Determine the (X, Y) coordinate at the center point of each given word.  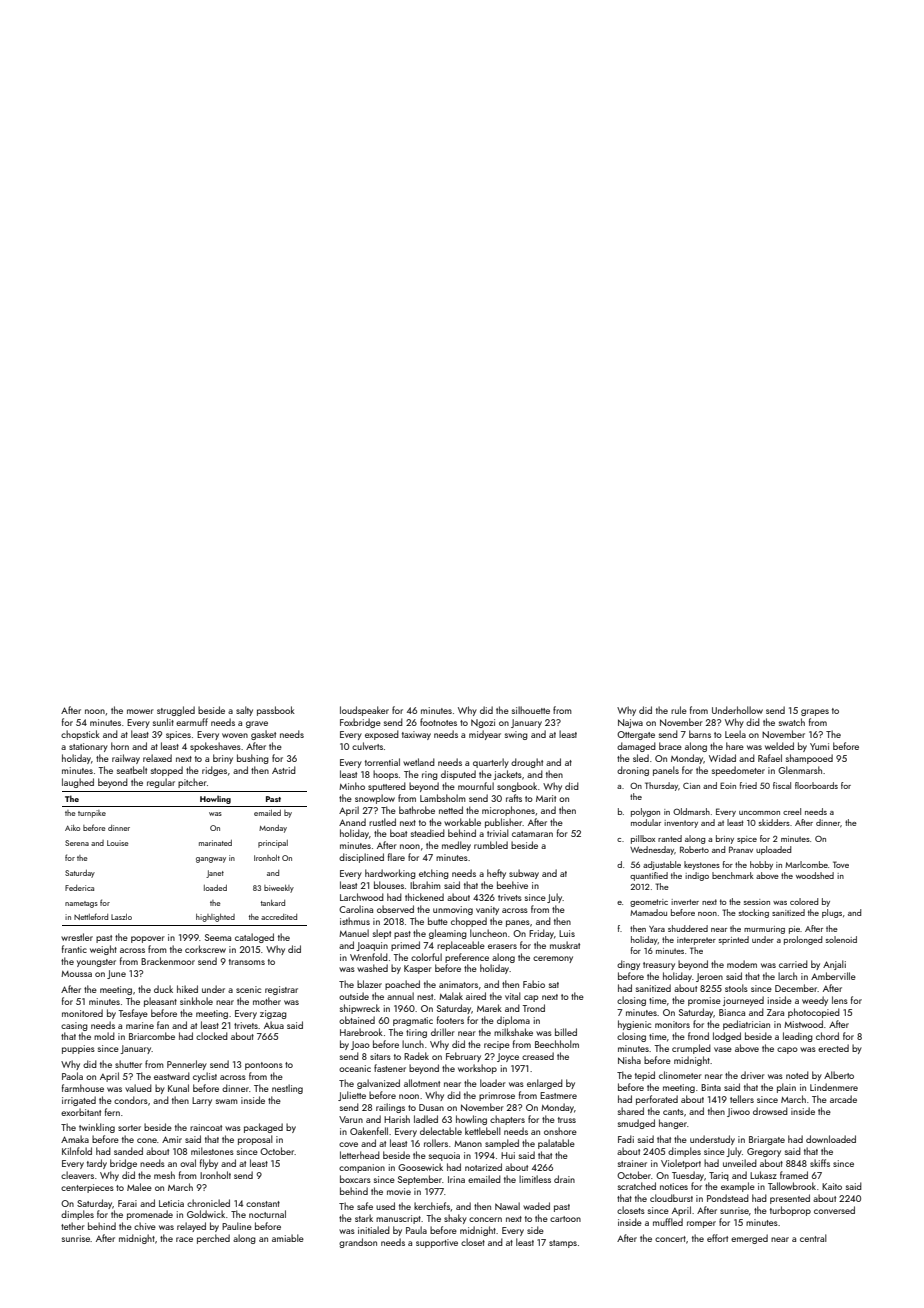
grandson (358, 1243)
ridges (214, 771)
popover (148, 939)
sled (641, 758)
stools (736, 988)
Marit (546, 798)
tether (73, 1226)
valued (138, 1088)
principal (273, 844)
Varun (351, 1119)
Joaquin (372, 946)
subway (524, 874)
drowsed (770, 1111)
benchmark (733, 875)
